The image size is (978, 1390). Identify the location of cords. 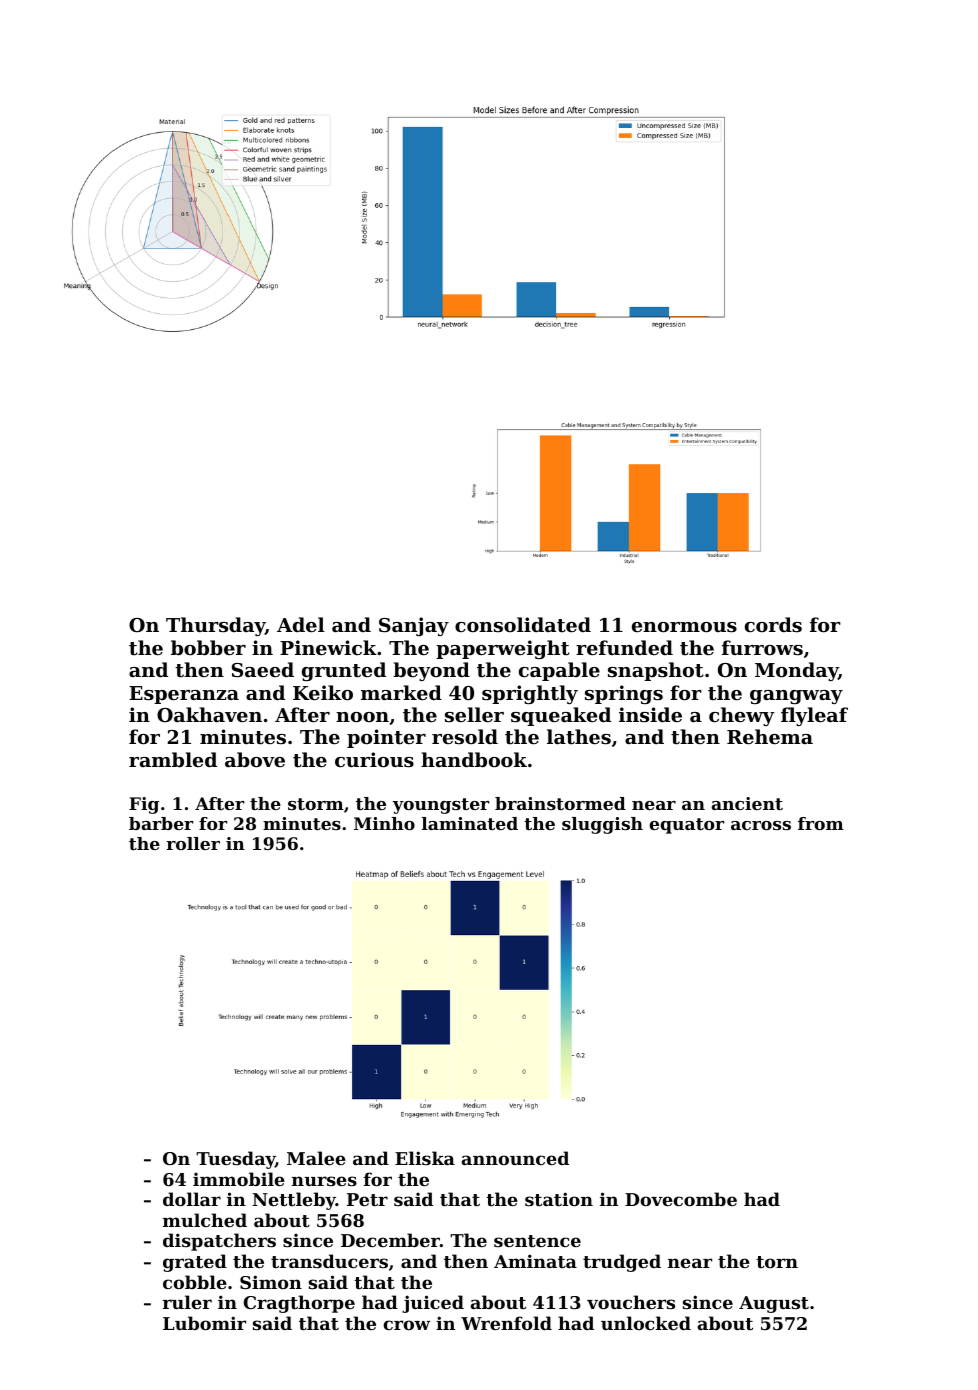
(773, 624).
